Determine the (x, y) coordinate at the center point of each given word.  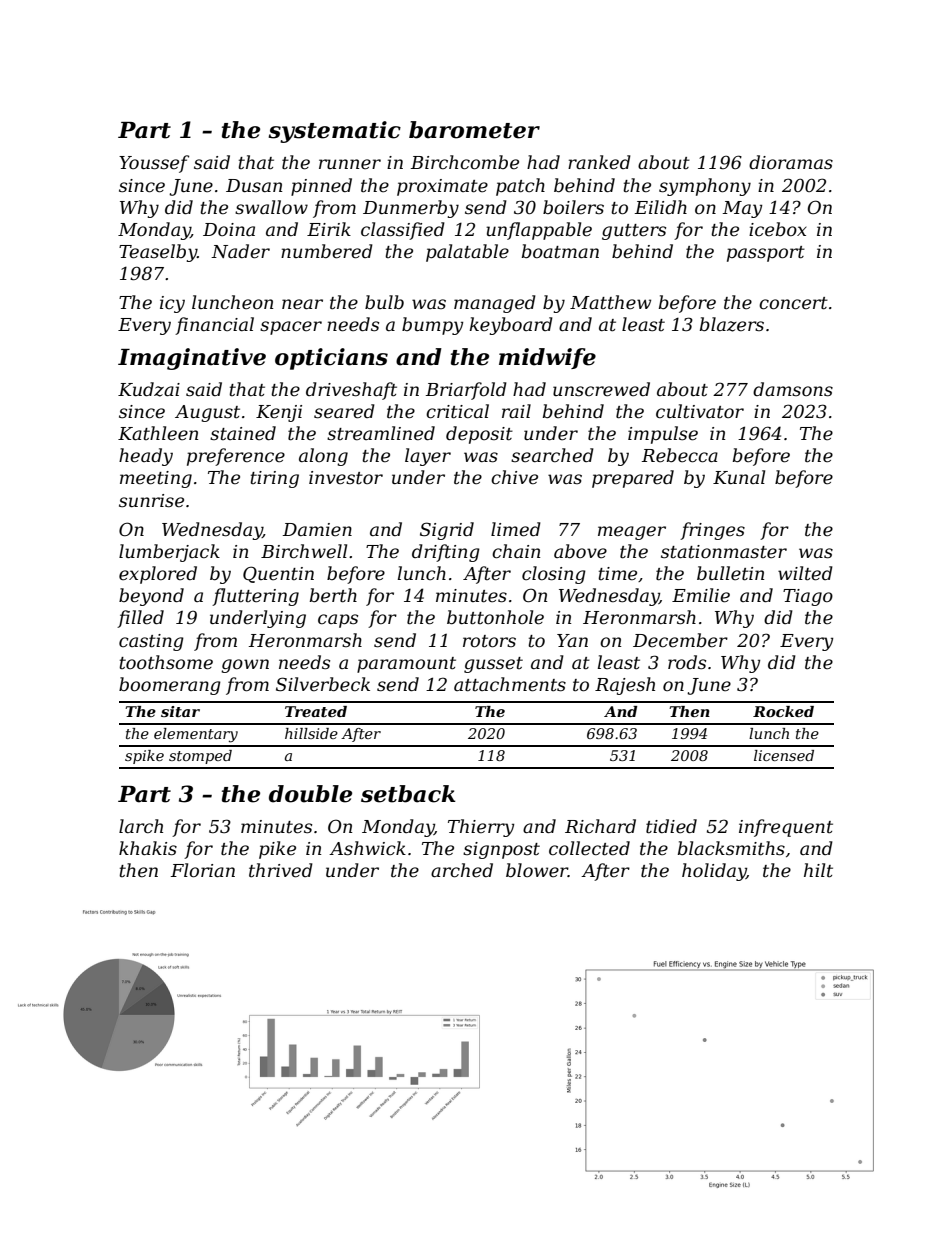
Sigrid (447, 531)
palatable (467, 253)
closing (554, 575)
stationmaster (724, 552)
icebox (777, 229)
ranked (599, 162)
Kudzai (149, 389)
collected (589, 848)
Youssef (154, 164)
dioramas (791, 162)
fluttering (255, 597)
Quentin (278, 574)
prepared (633, 479)
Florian (203, 870)
